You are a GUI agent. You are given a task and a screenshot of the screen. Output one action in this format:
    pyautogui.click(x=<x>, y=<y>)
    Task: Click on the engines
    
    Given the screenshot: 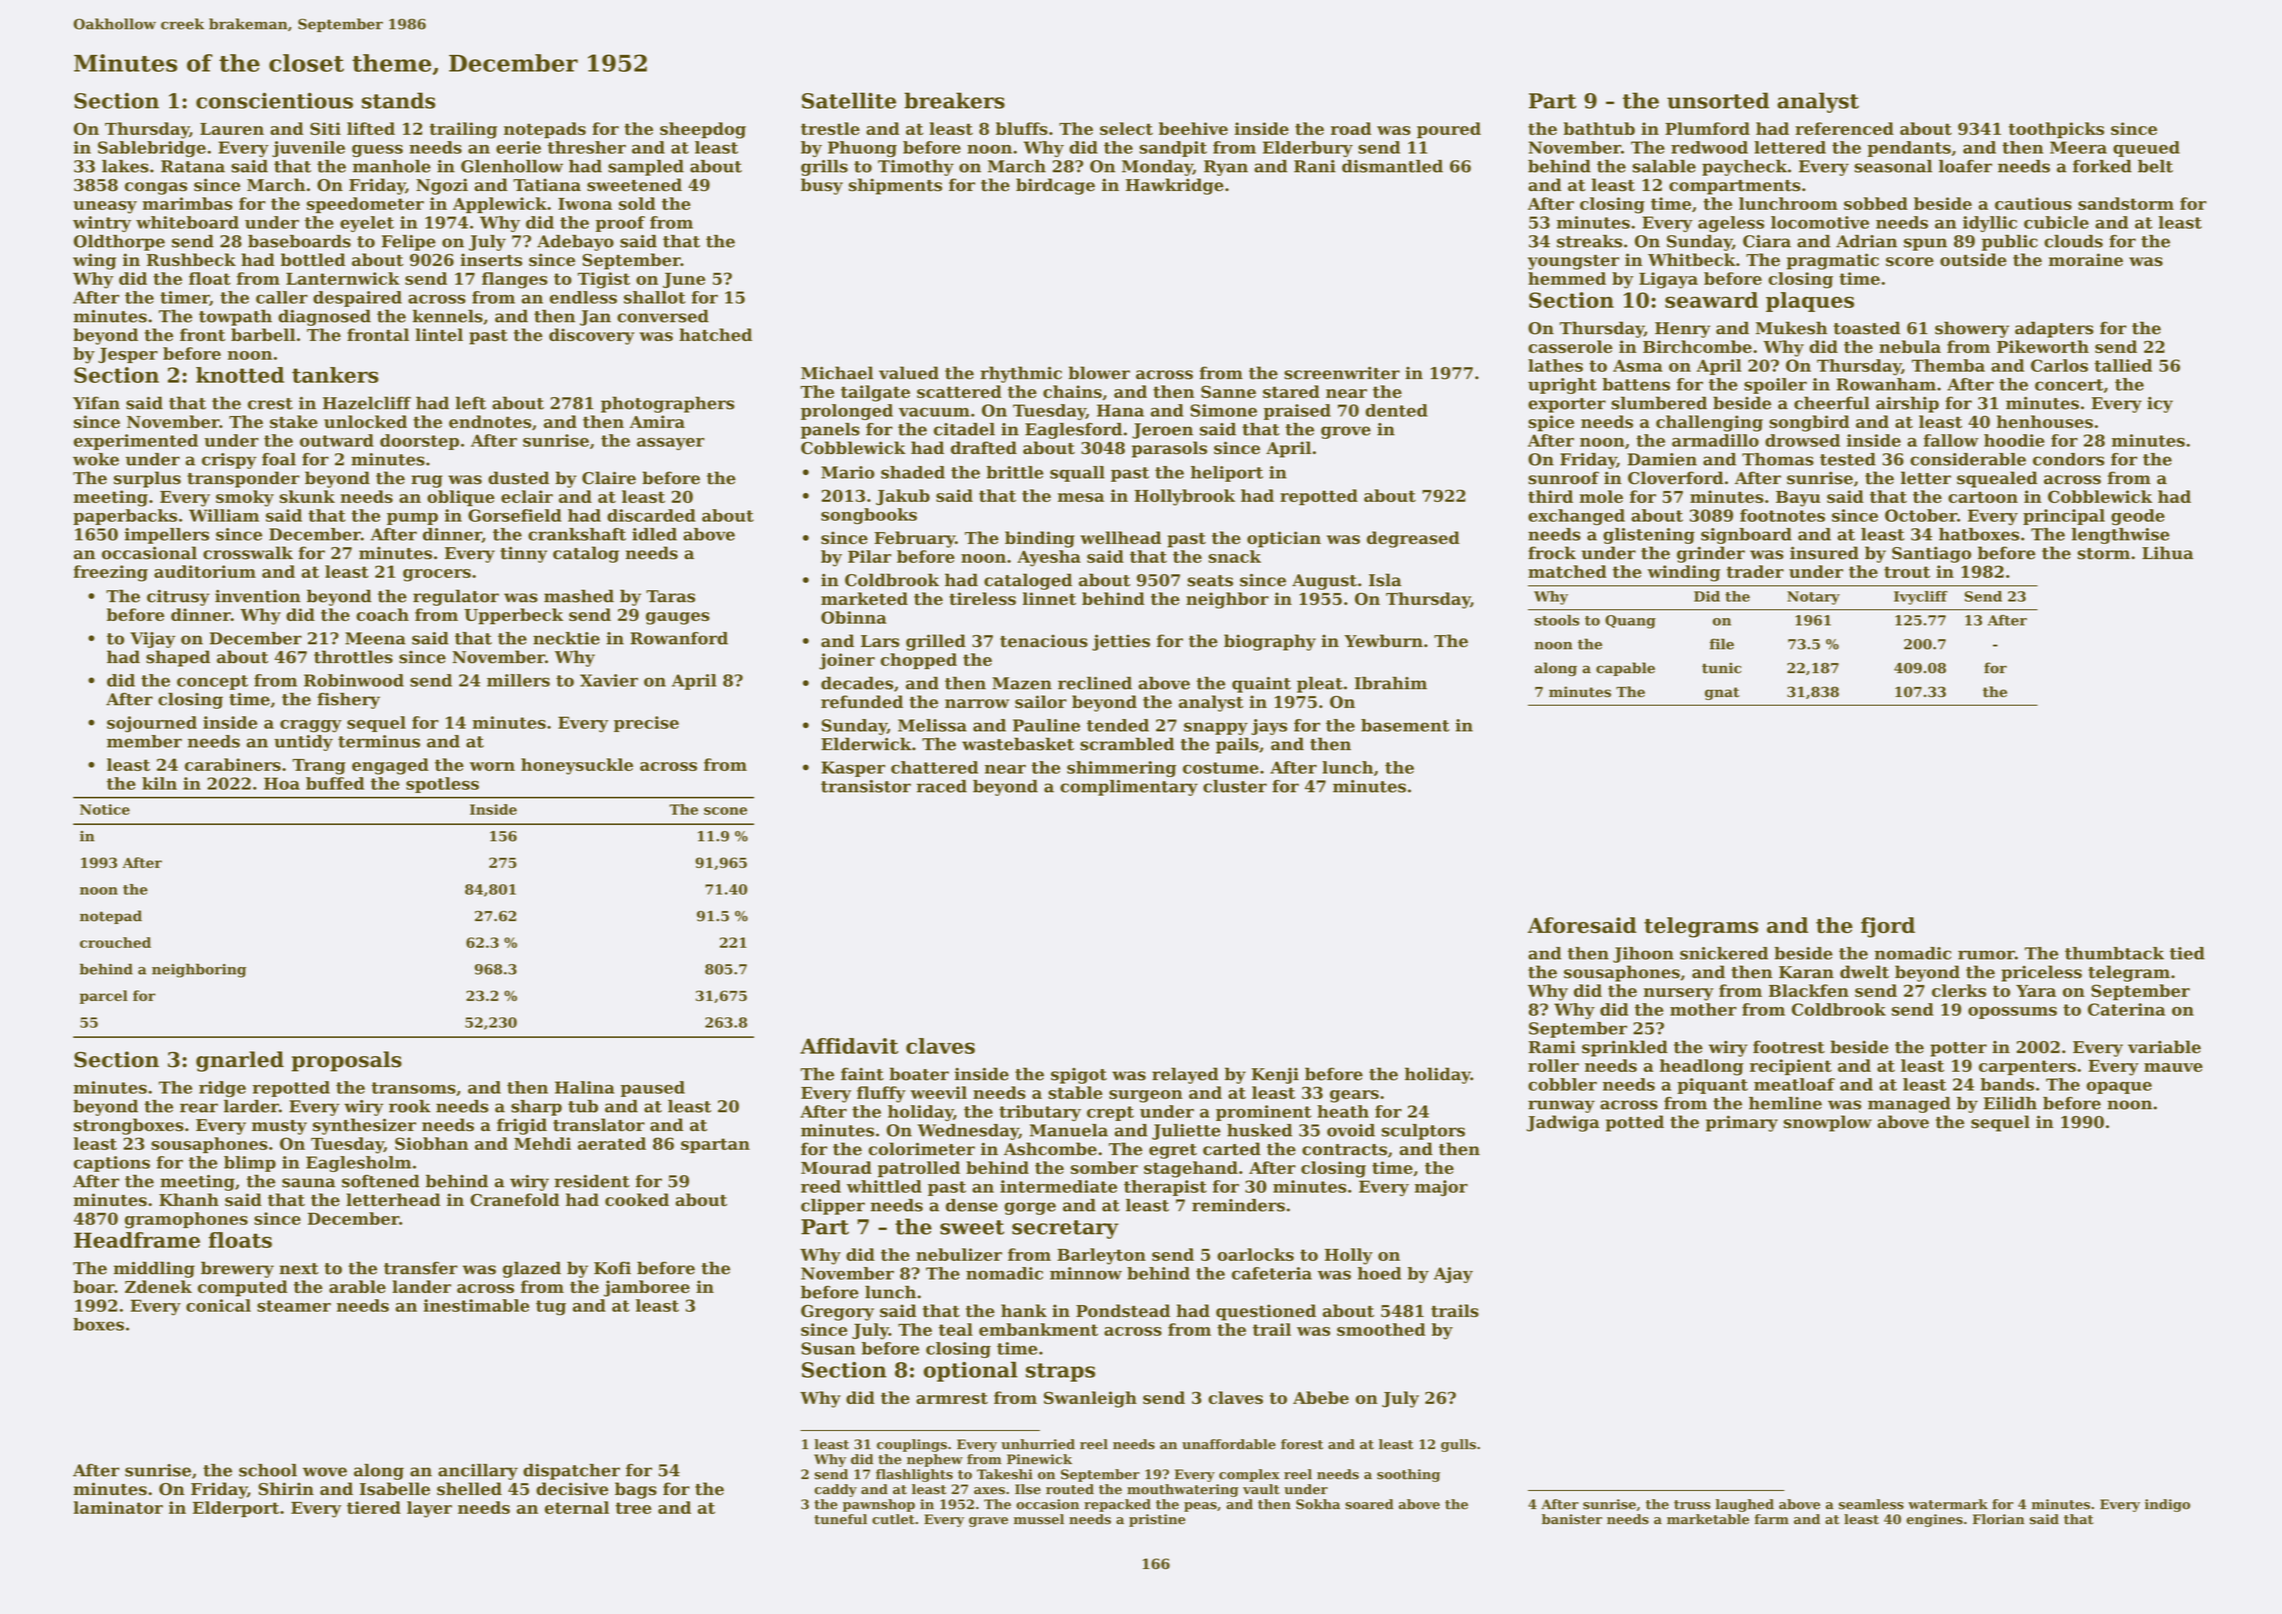 What is the action you would take?
    pyautogui.click(x=1934, y=1520)
